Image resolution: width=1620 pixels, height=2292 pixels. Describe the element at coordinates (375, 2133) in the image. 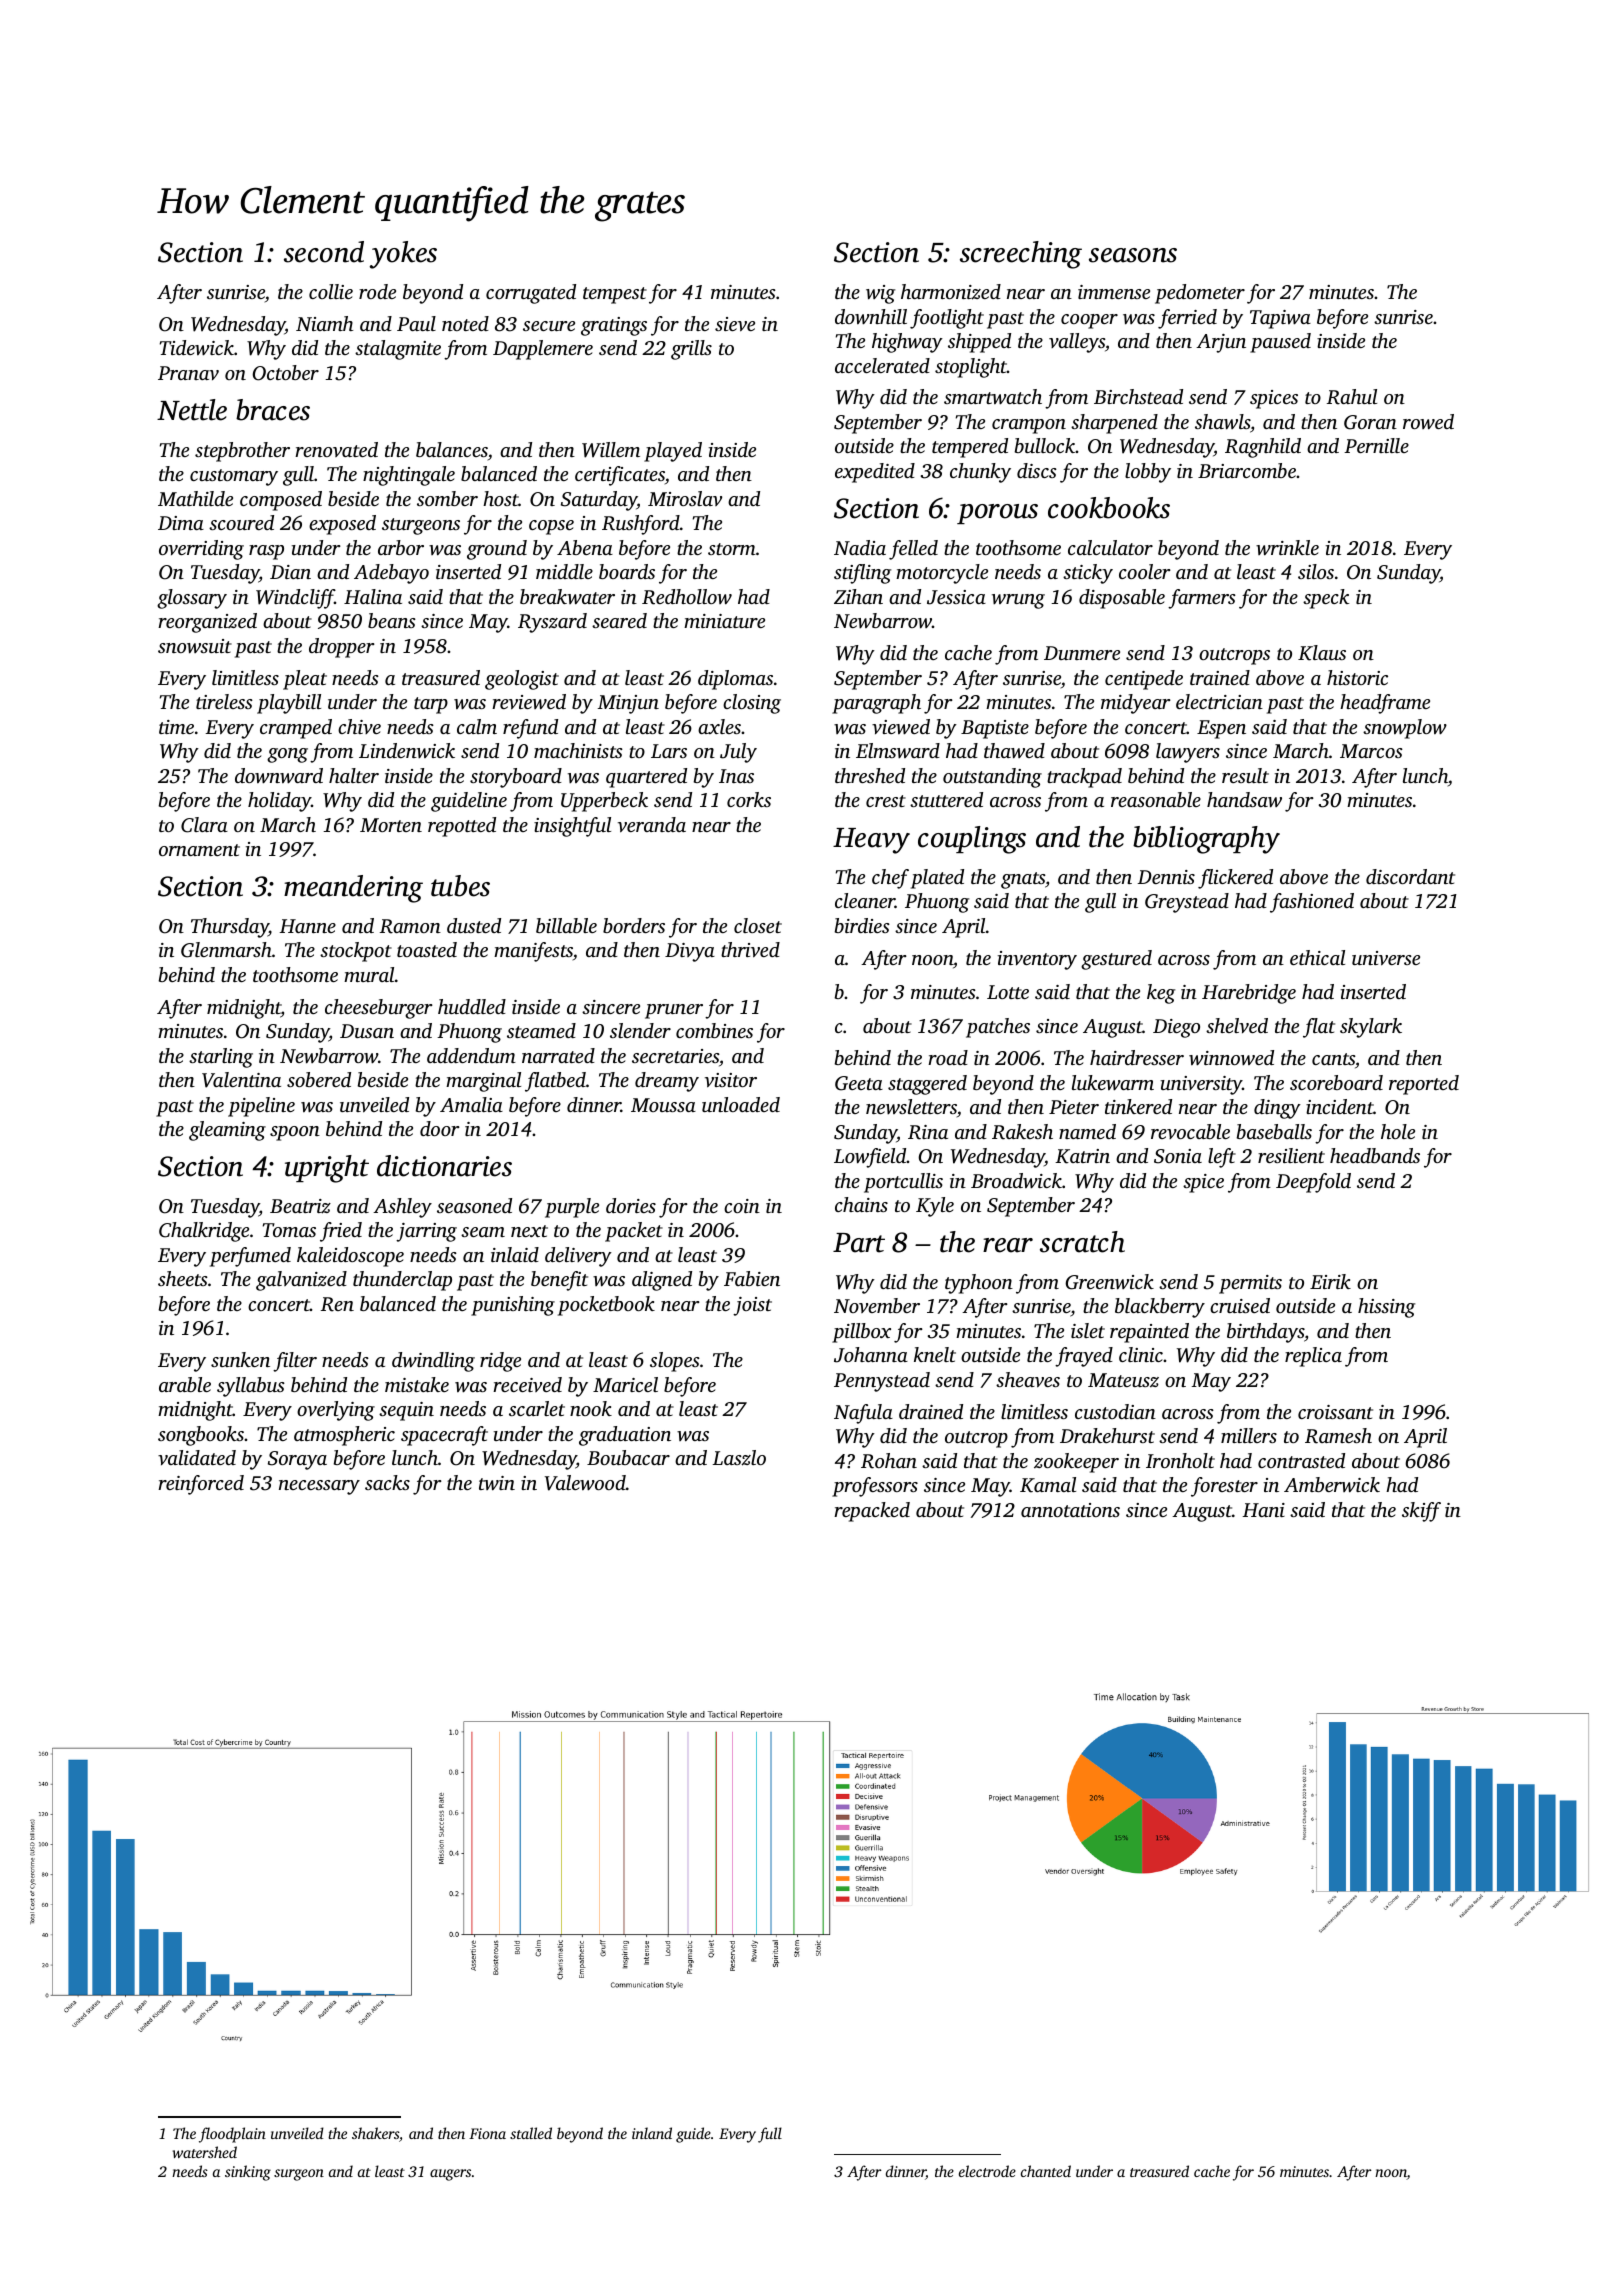

I see `shakers` at that location.
